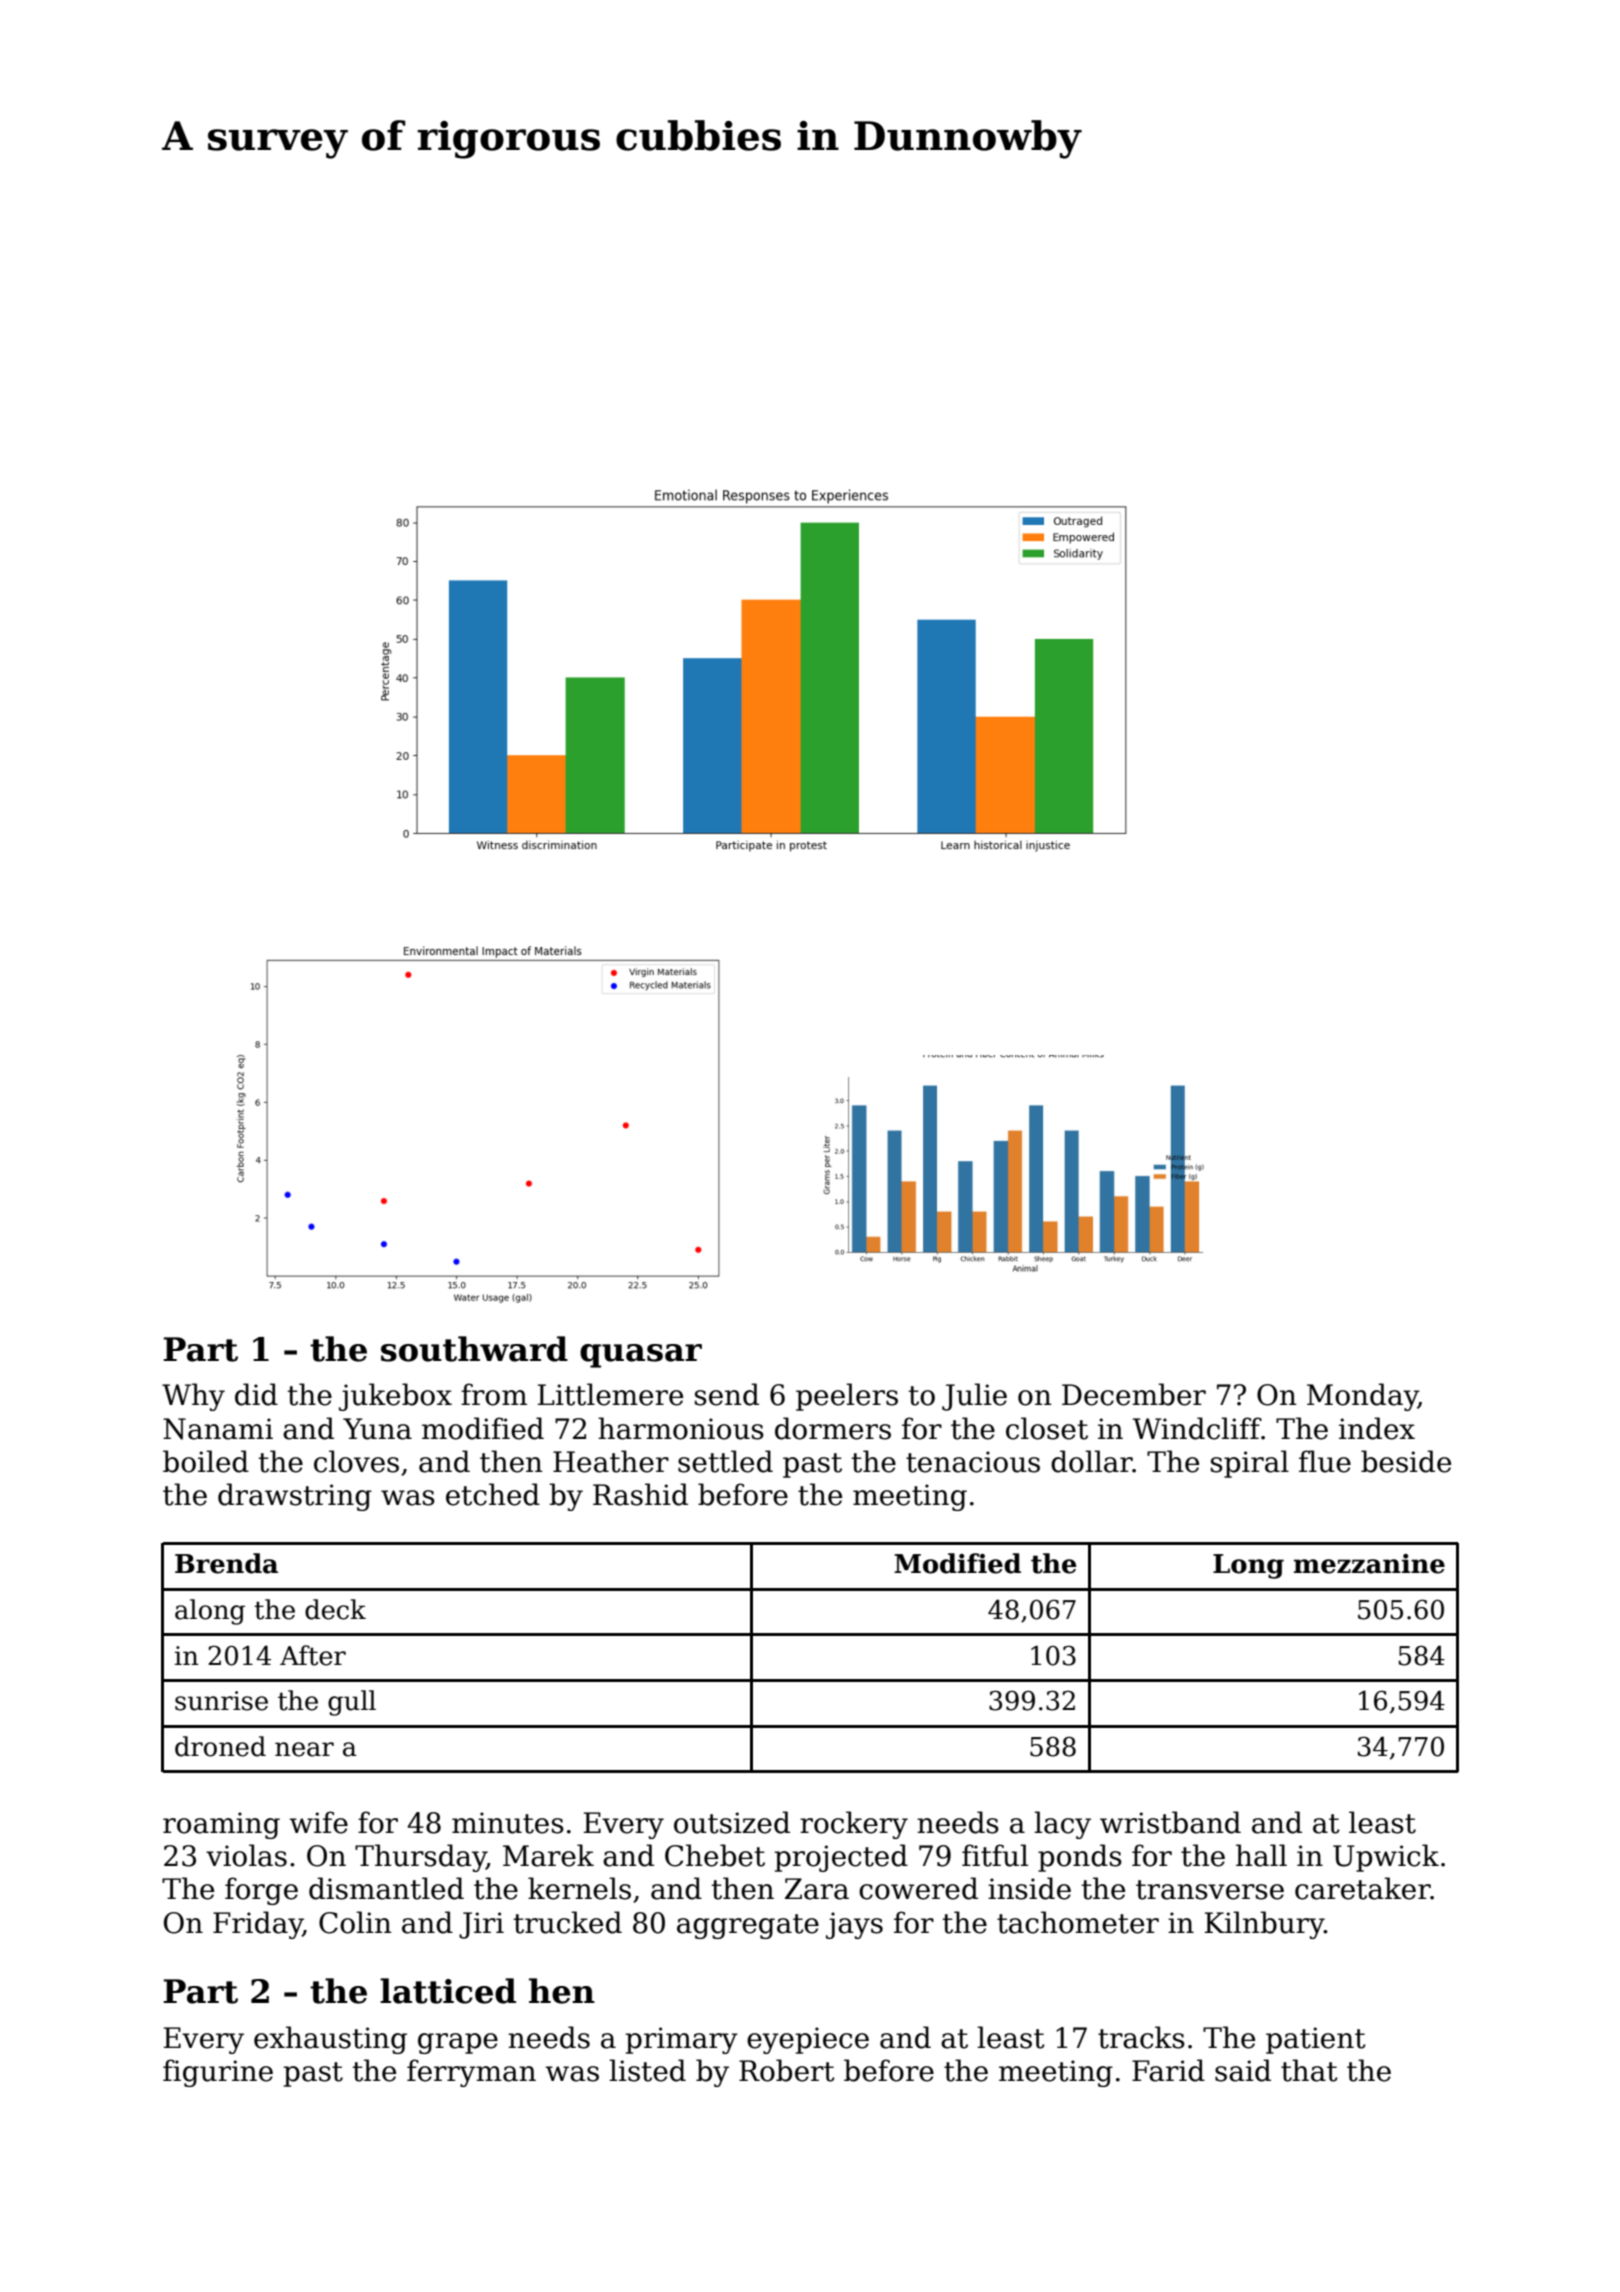 The width and height of the document is (1620, 2292). Describe the element at coordinates (335, 1609) in the document. I see `deck` at that location.
